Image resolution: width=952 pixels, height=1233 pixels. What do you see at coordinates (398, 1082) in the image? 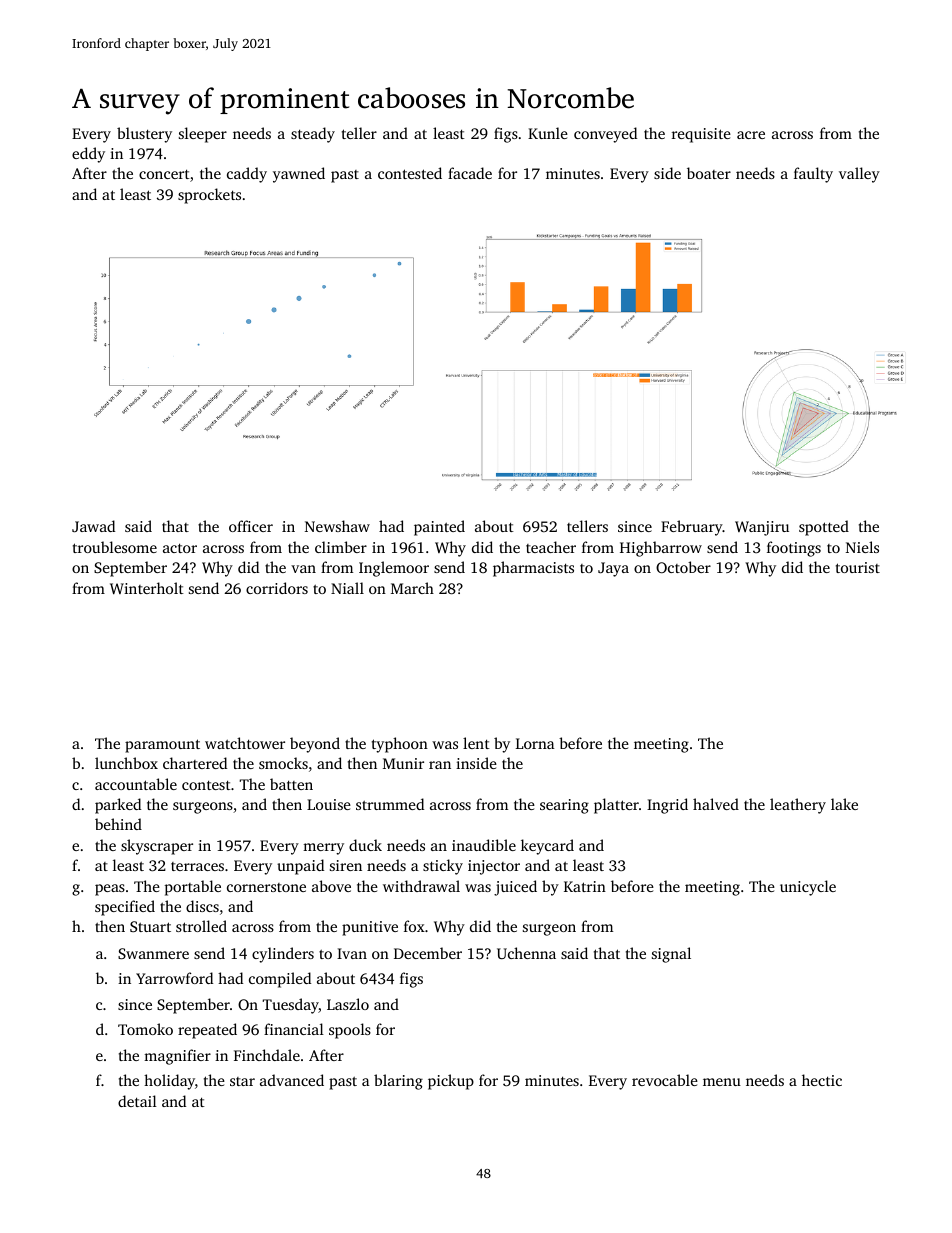
I see `blaring` at bounding box center [398, 1082].
